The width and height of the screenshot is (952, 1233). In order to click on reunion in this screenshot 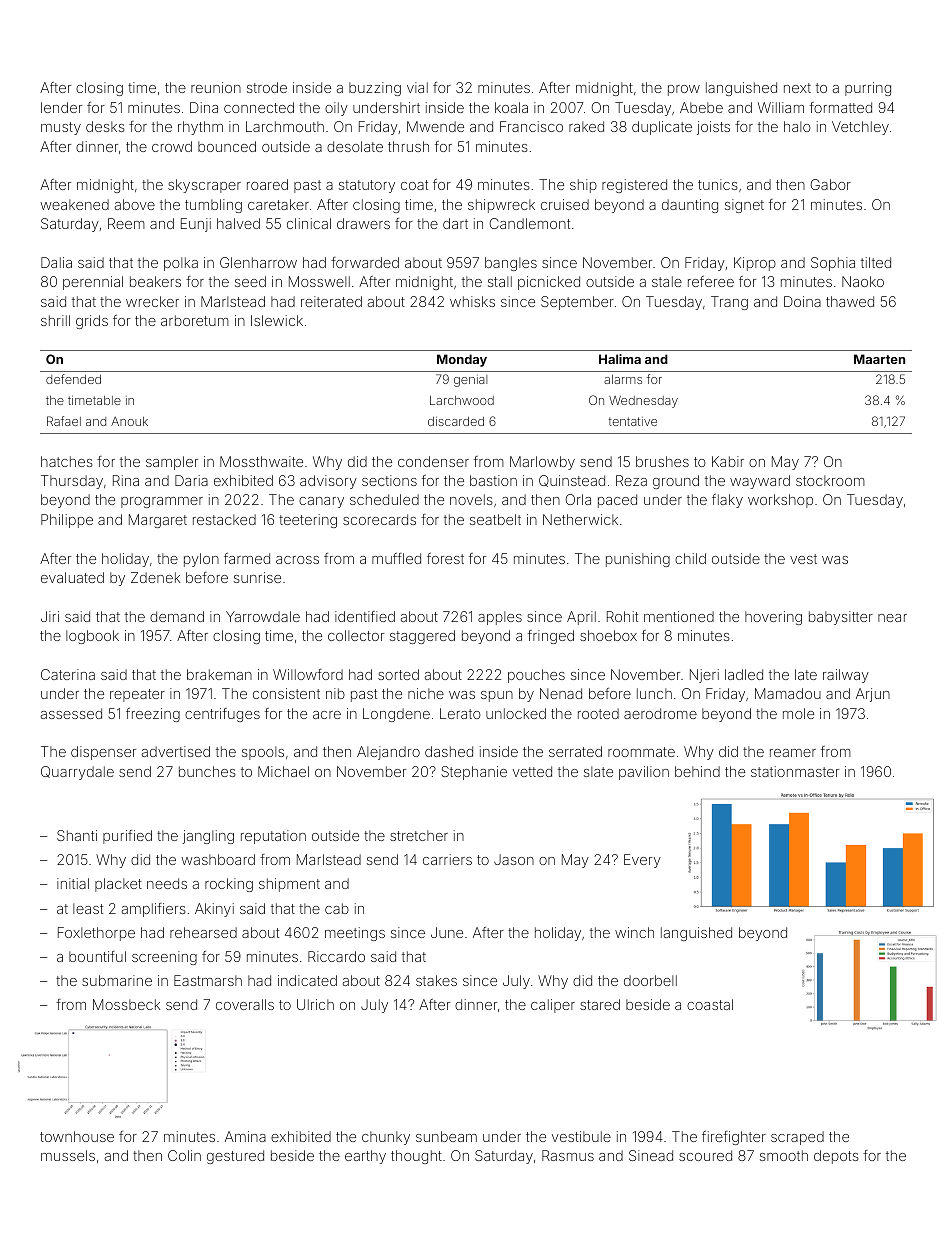, I will do `click(216, 87)`.
